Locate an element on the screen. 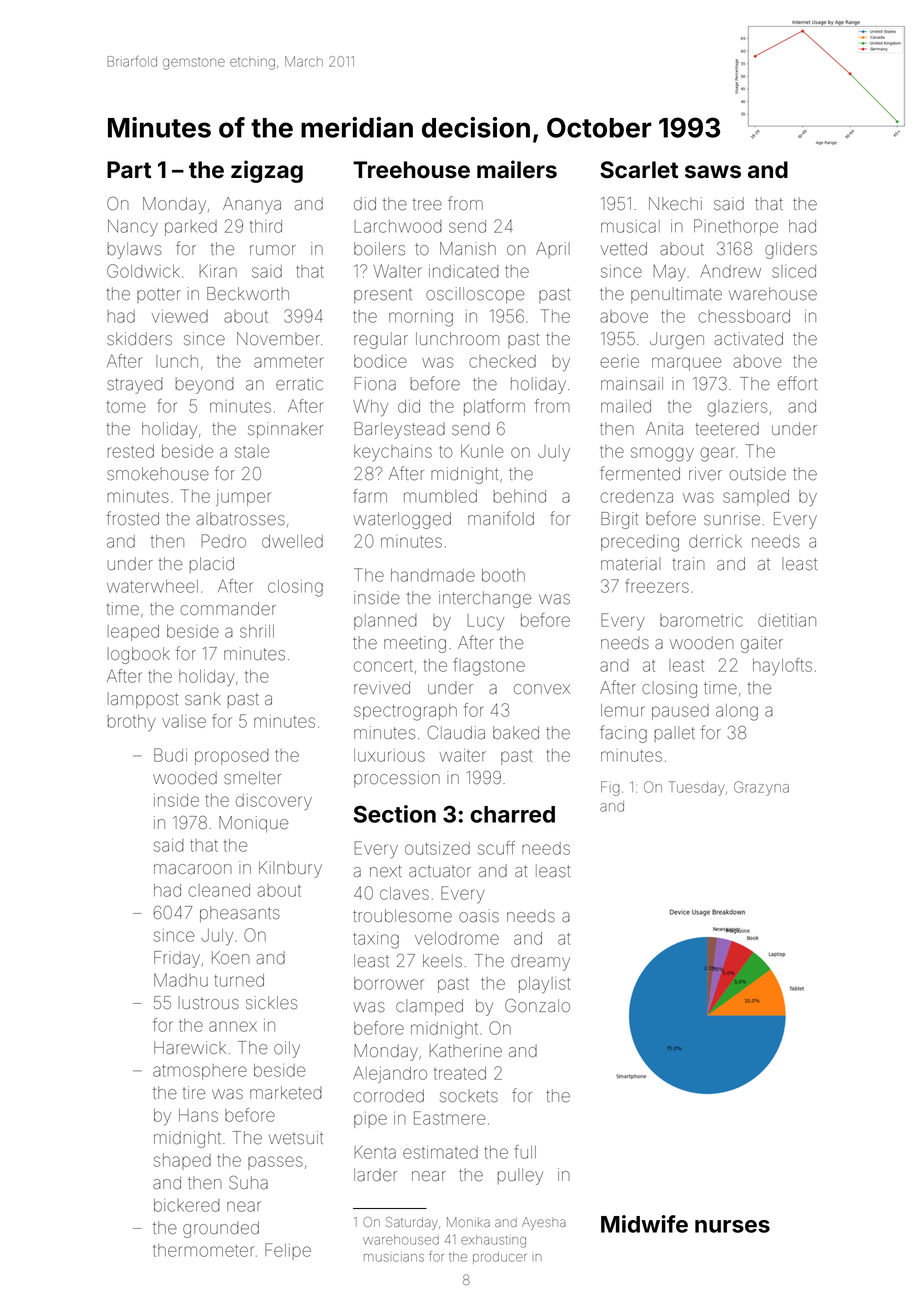 The height and width of the screenshot is (1308, 924). Grazyna is located at coordinates (761, 788).
